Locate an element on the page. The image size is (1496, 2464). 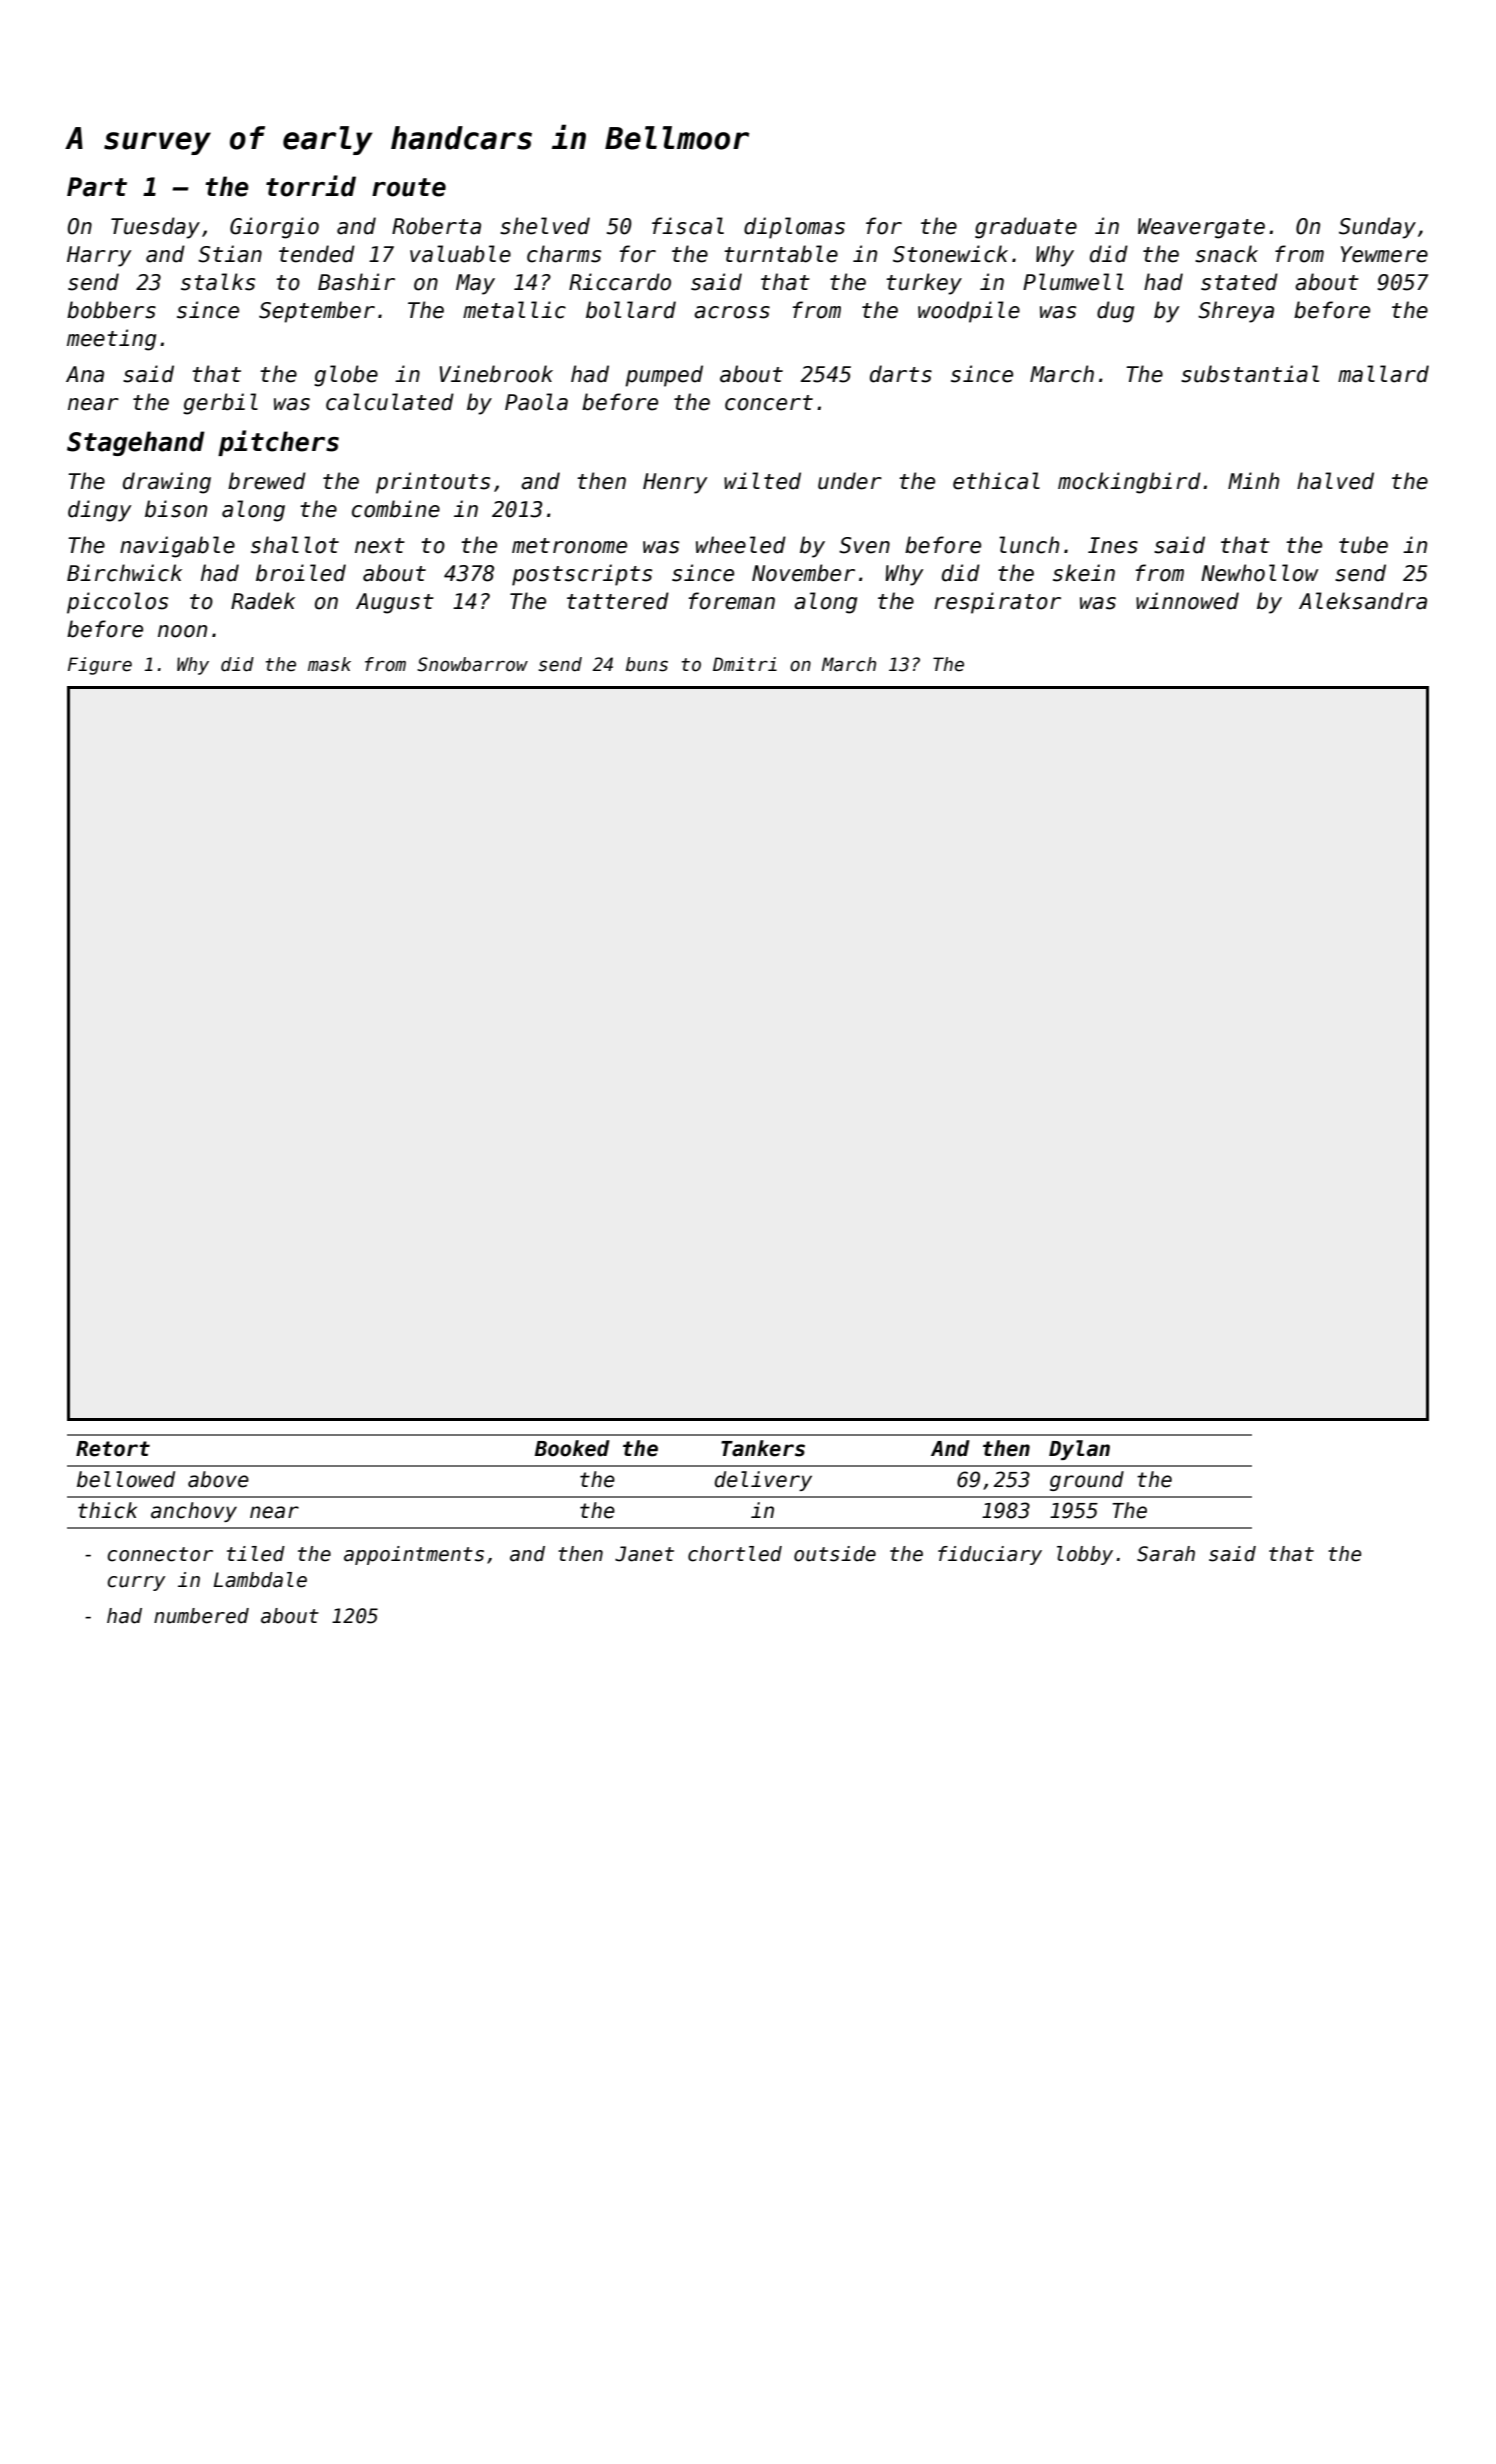
Dmitri is located at coordinates (745, 664).
